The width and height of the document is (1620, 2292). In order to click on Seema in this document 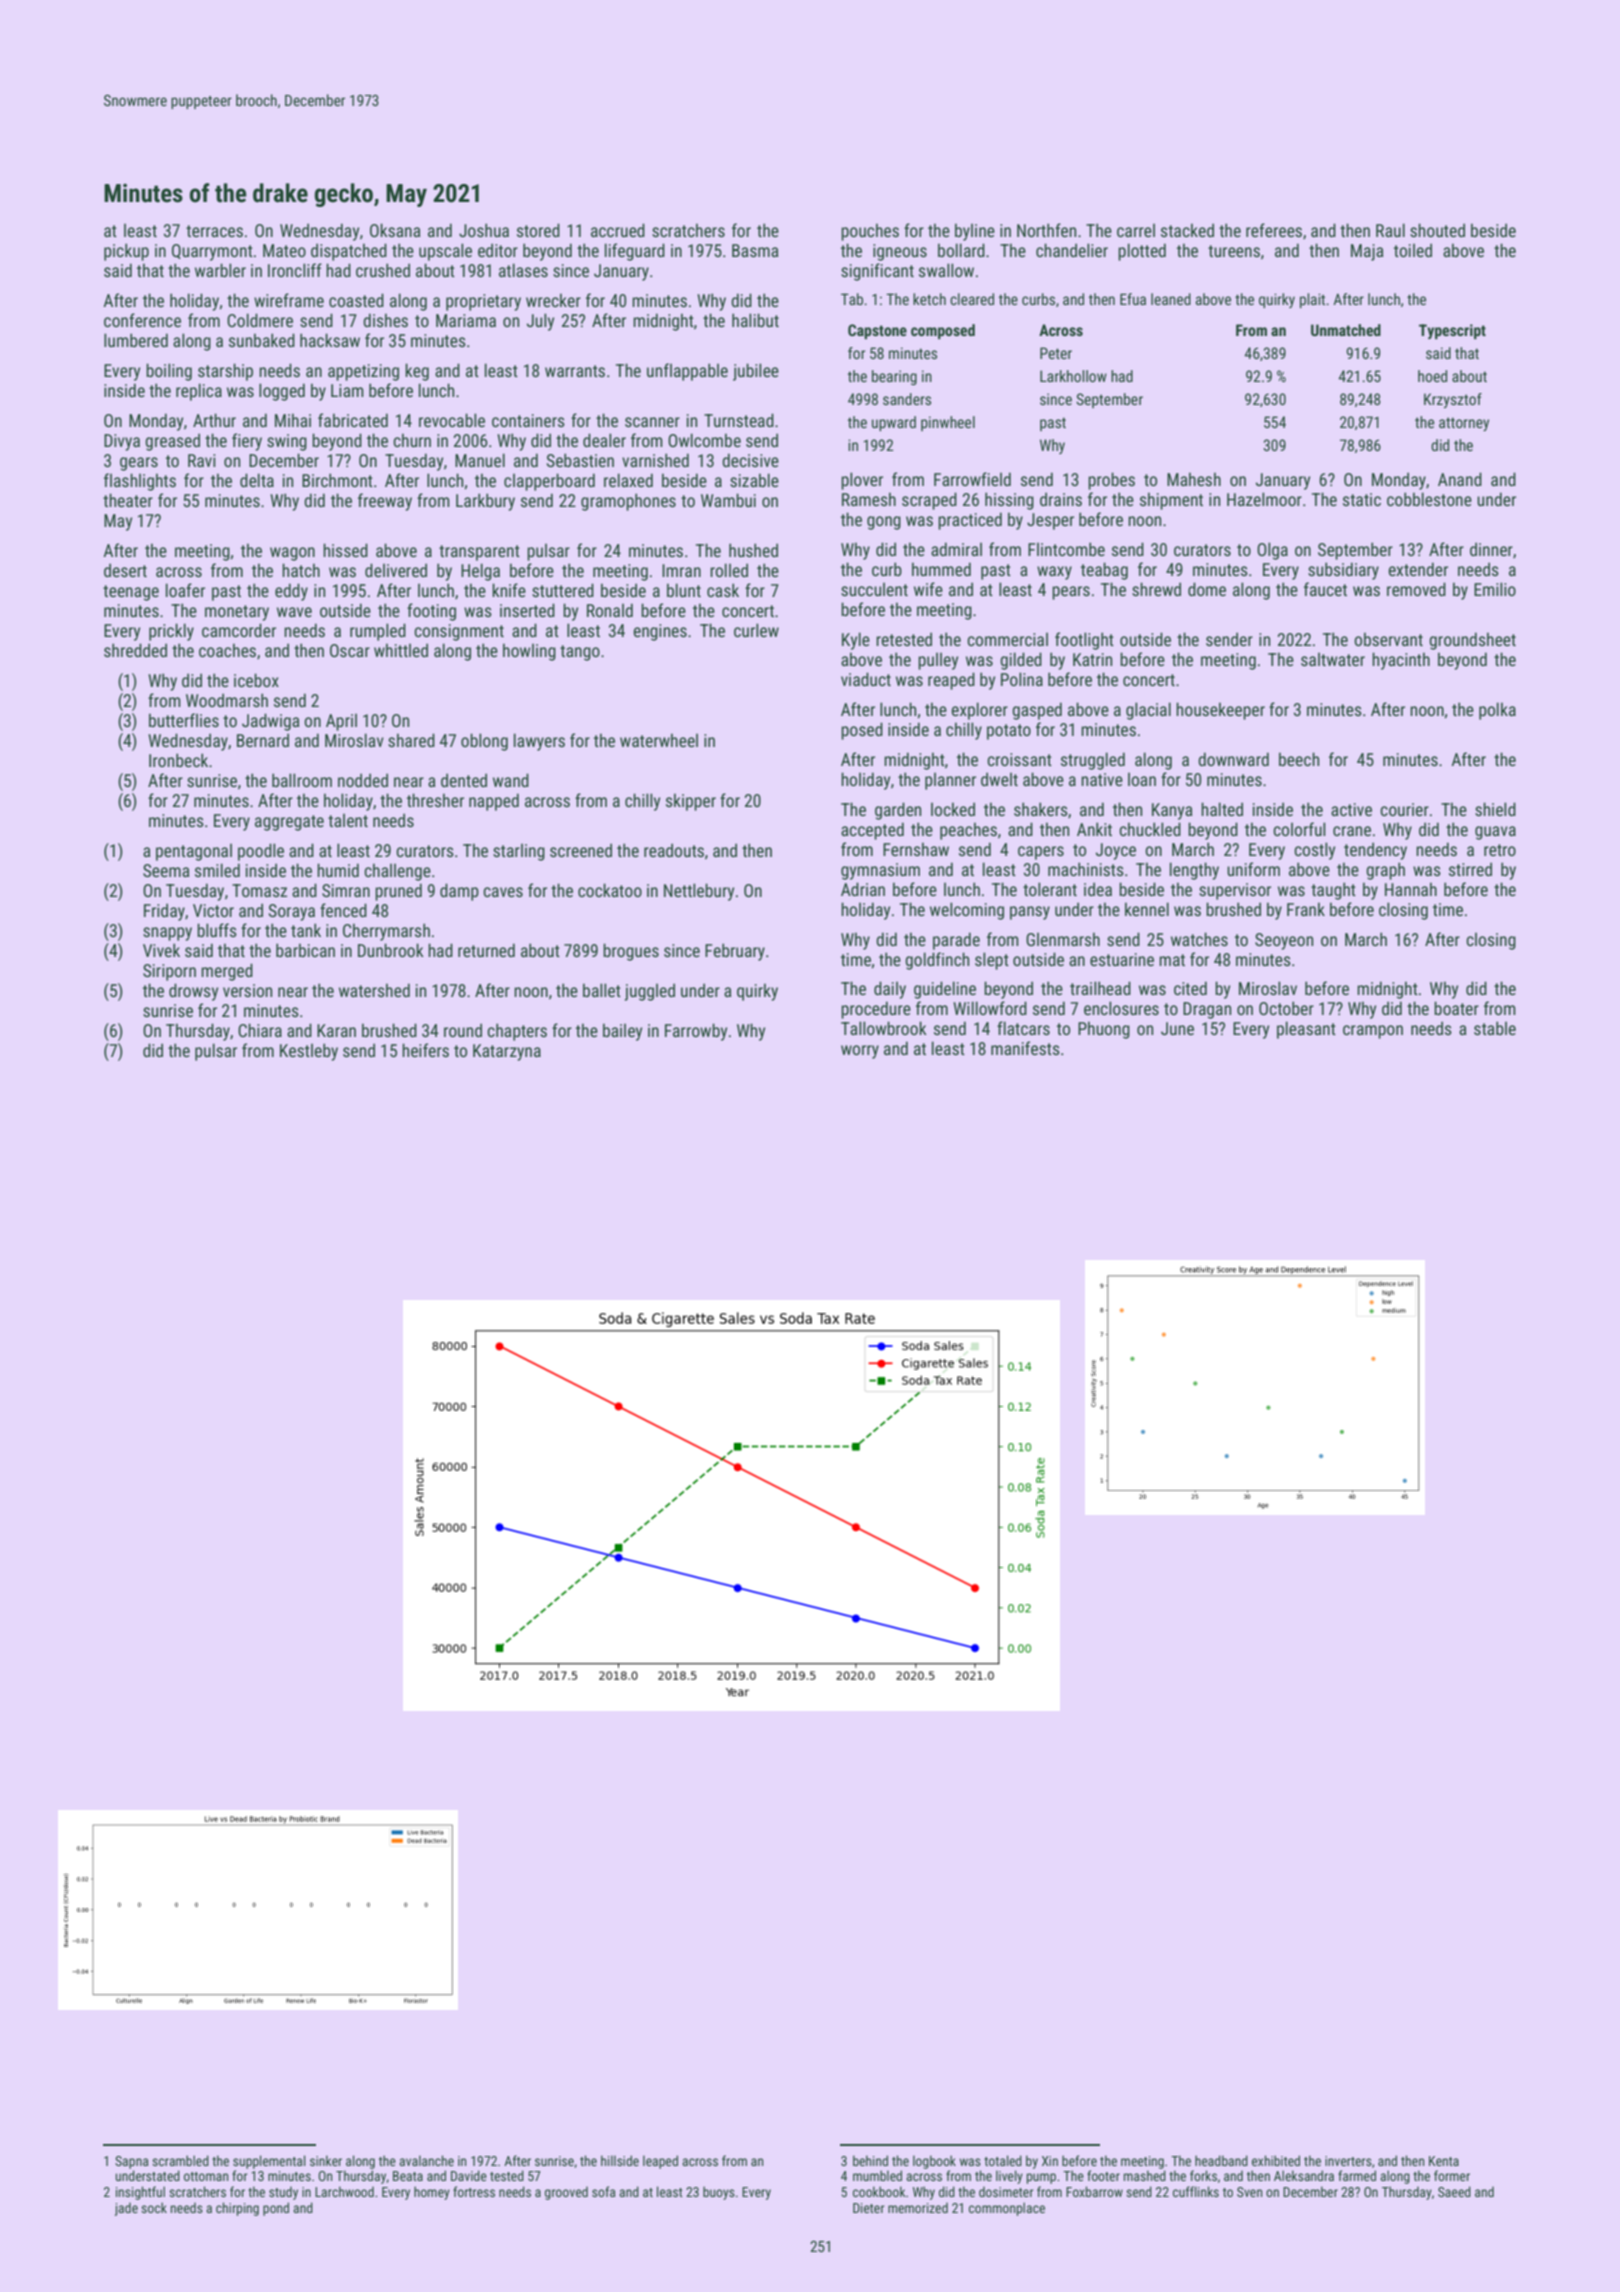, I will do `click(166, 870)`.
